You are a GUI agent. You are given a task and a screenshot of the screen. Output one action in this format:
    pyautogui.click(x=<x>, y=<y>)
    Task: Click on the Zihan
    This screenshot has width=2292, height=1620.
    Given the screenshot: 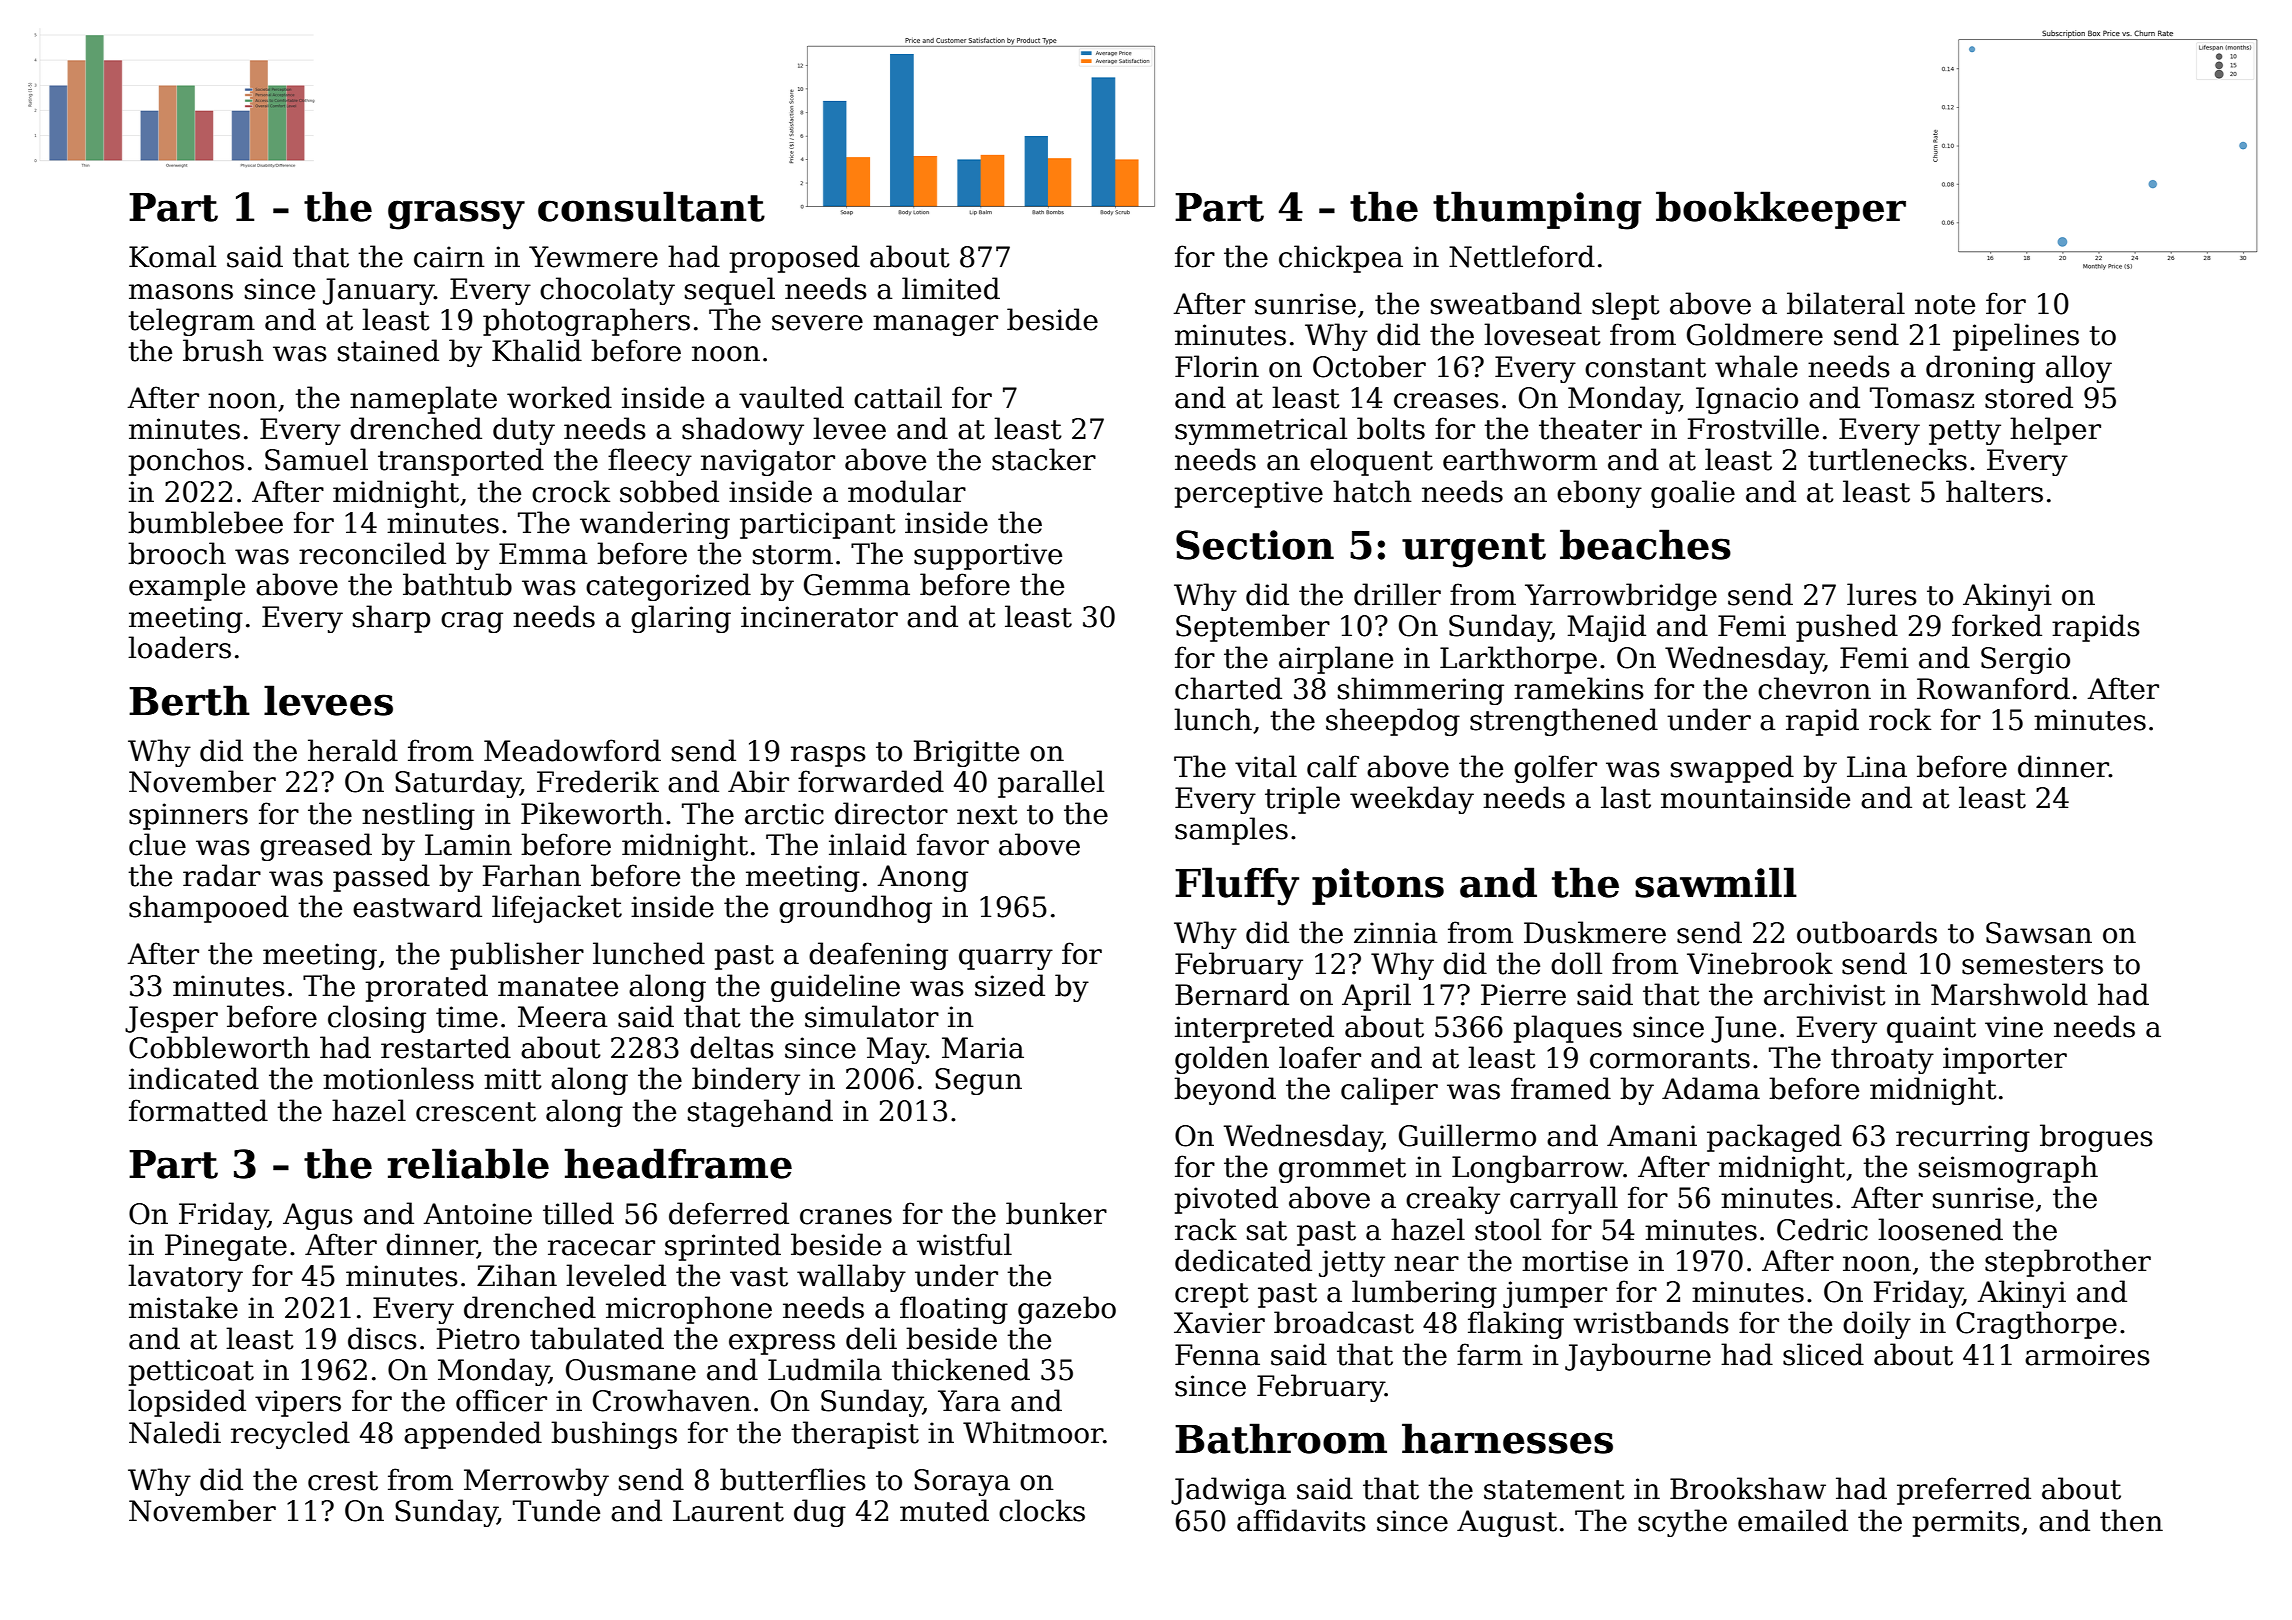 What is the action you would take?
    pyautogui.click(x=517, y=1275)
